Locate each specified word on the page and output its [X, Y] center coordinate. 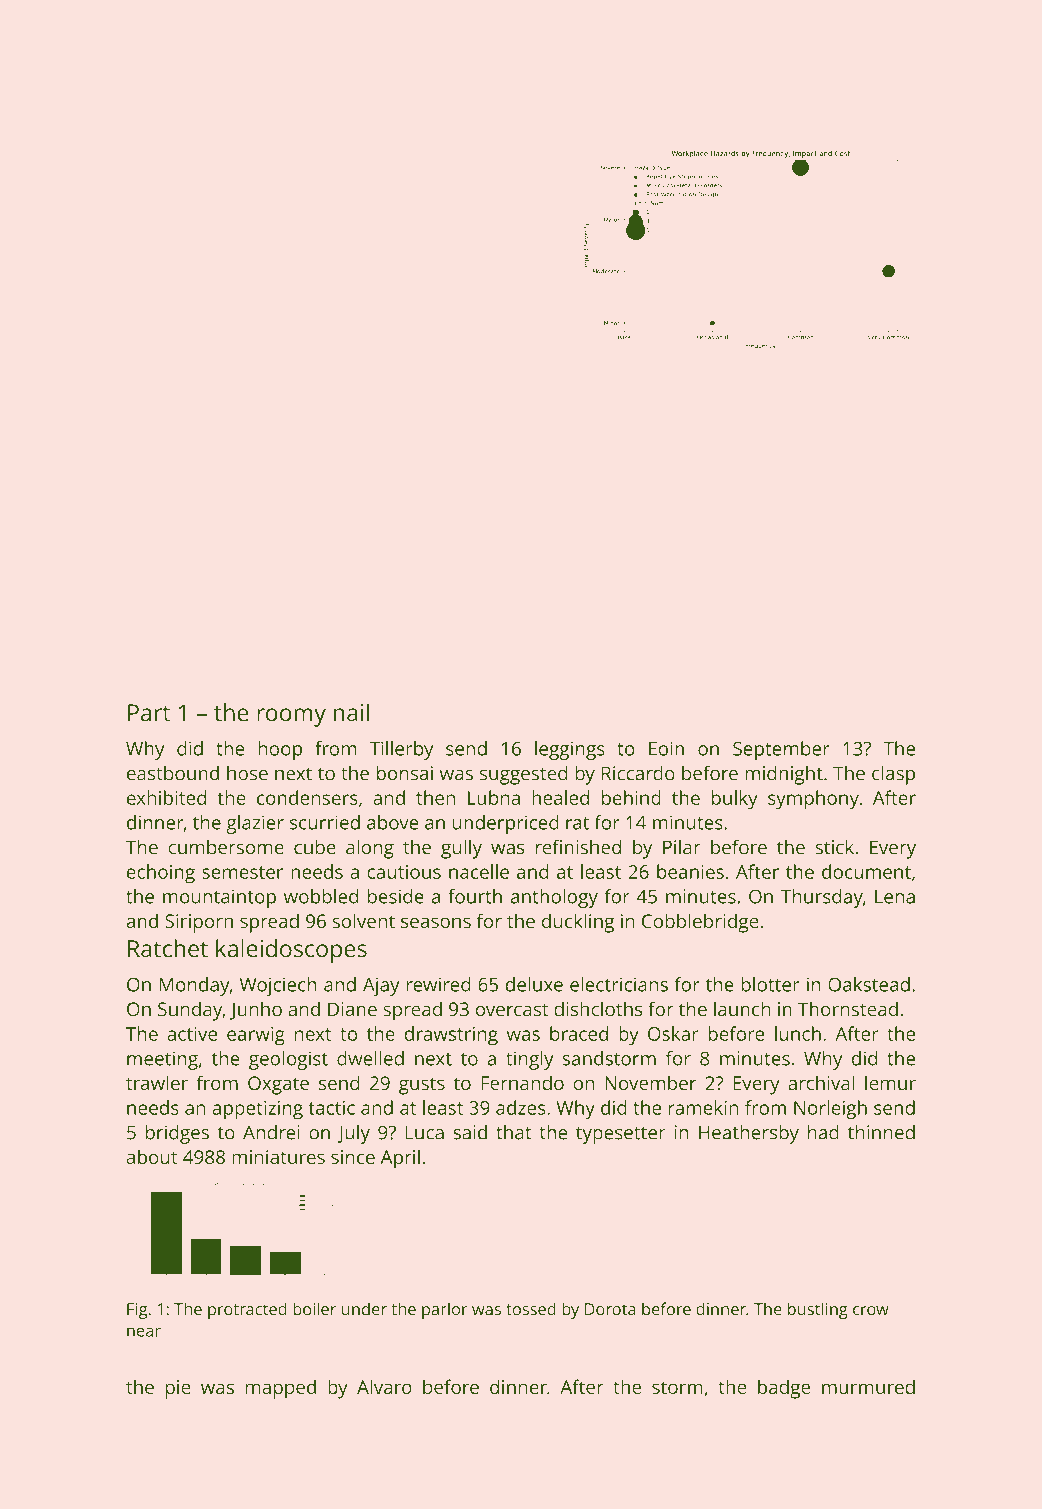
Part [149, 713]
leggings [570, 750]
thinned [881, 1132]
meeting [162, 1060]
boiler [314, 1309]
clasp [893, 775]
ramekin [703, 1107]
